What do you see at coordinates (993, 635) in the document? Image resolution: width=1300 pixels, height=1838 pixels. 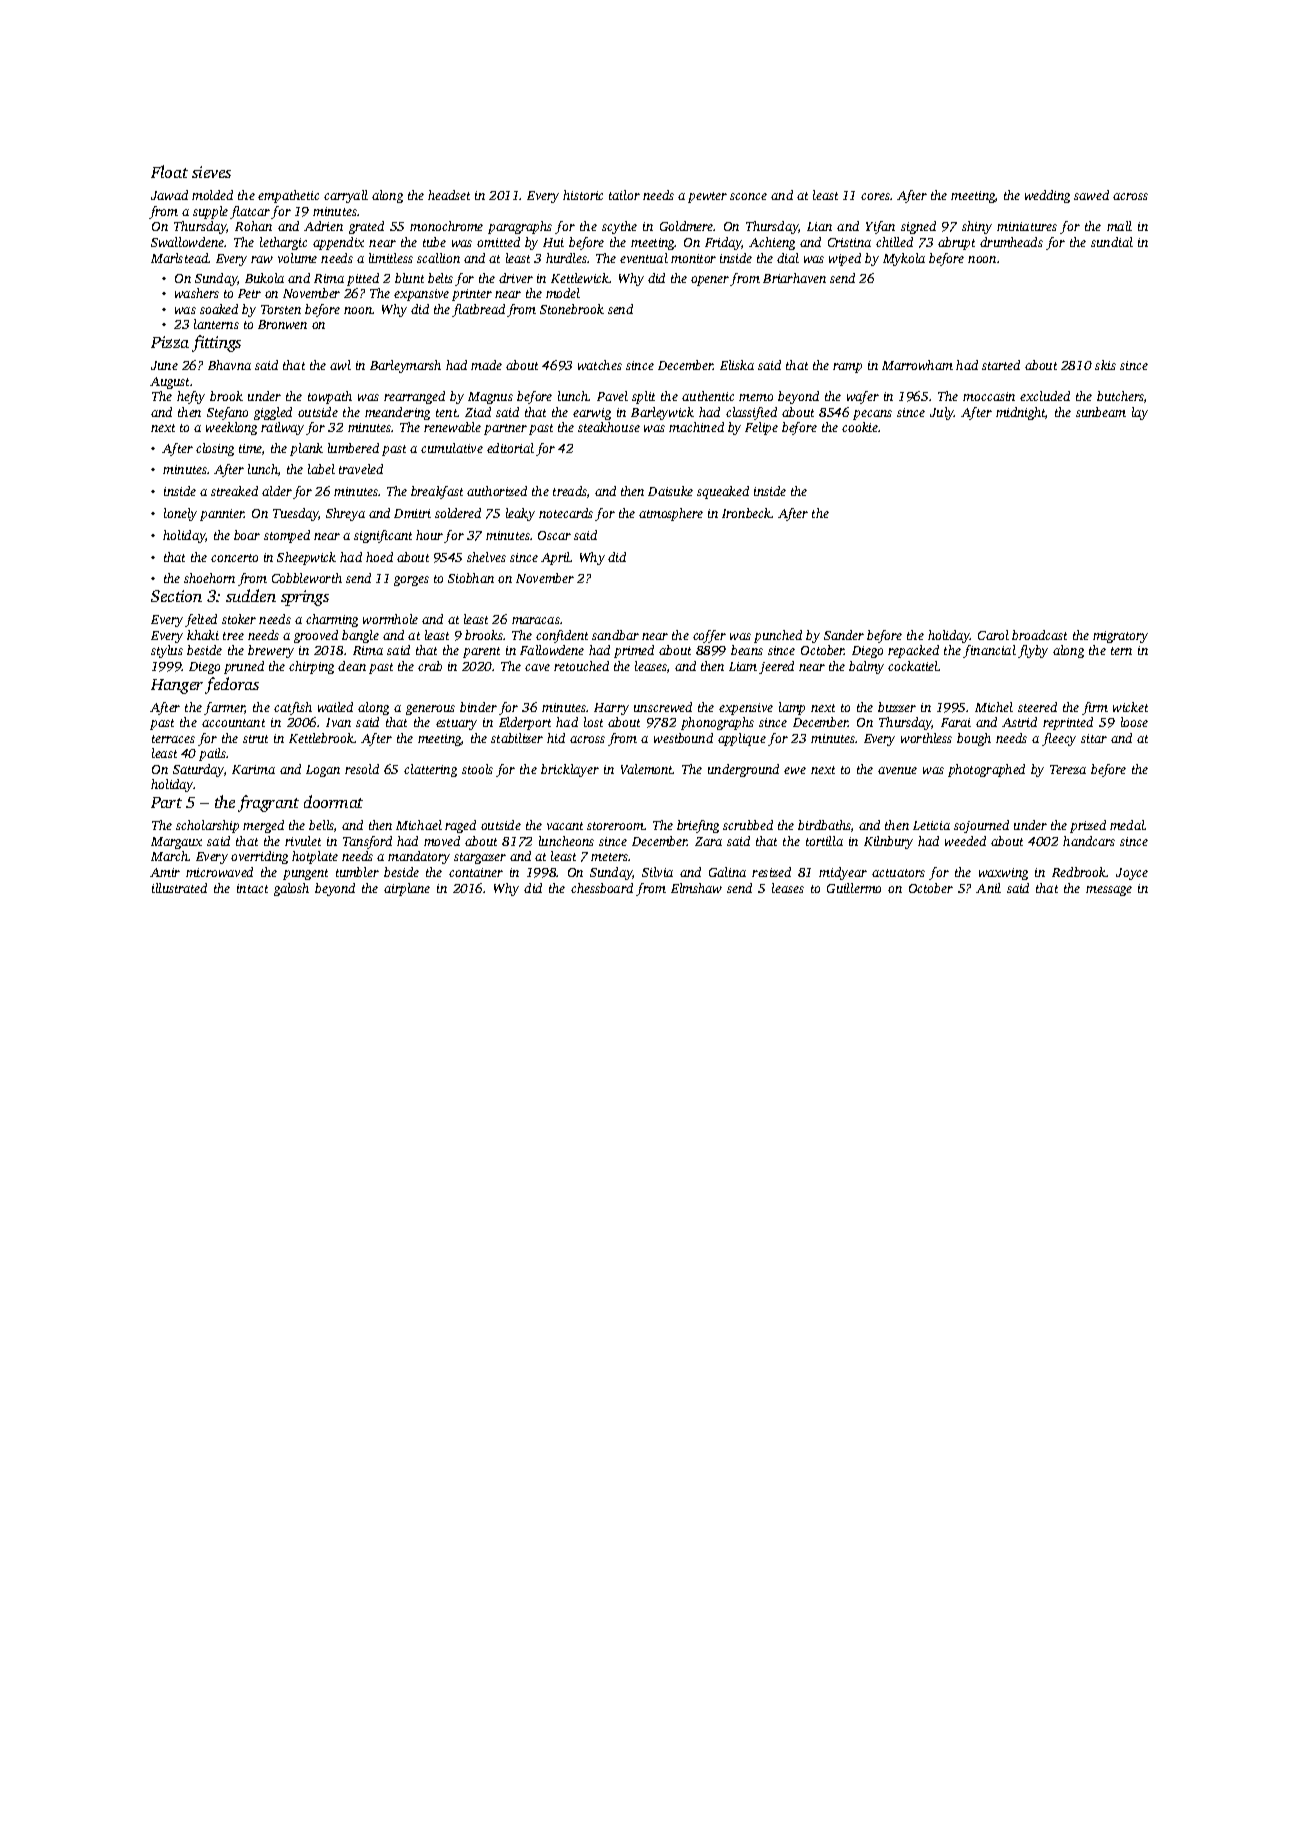 I see `Carol` at bounding box center [993, 635].
